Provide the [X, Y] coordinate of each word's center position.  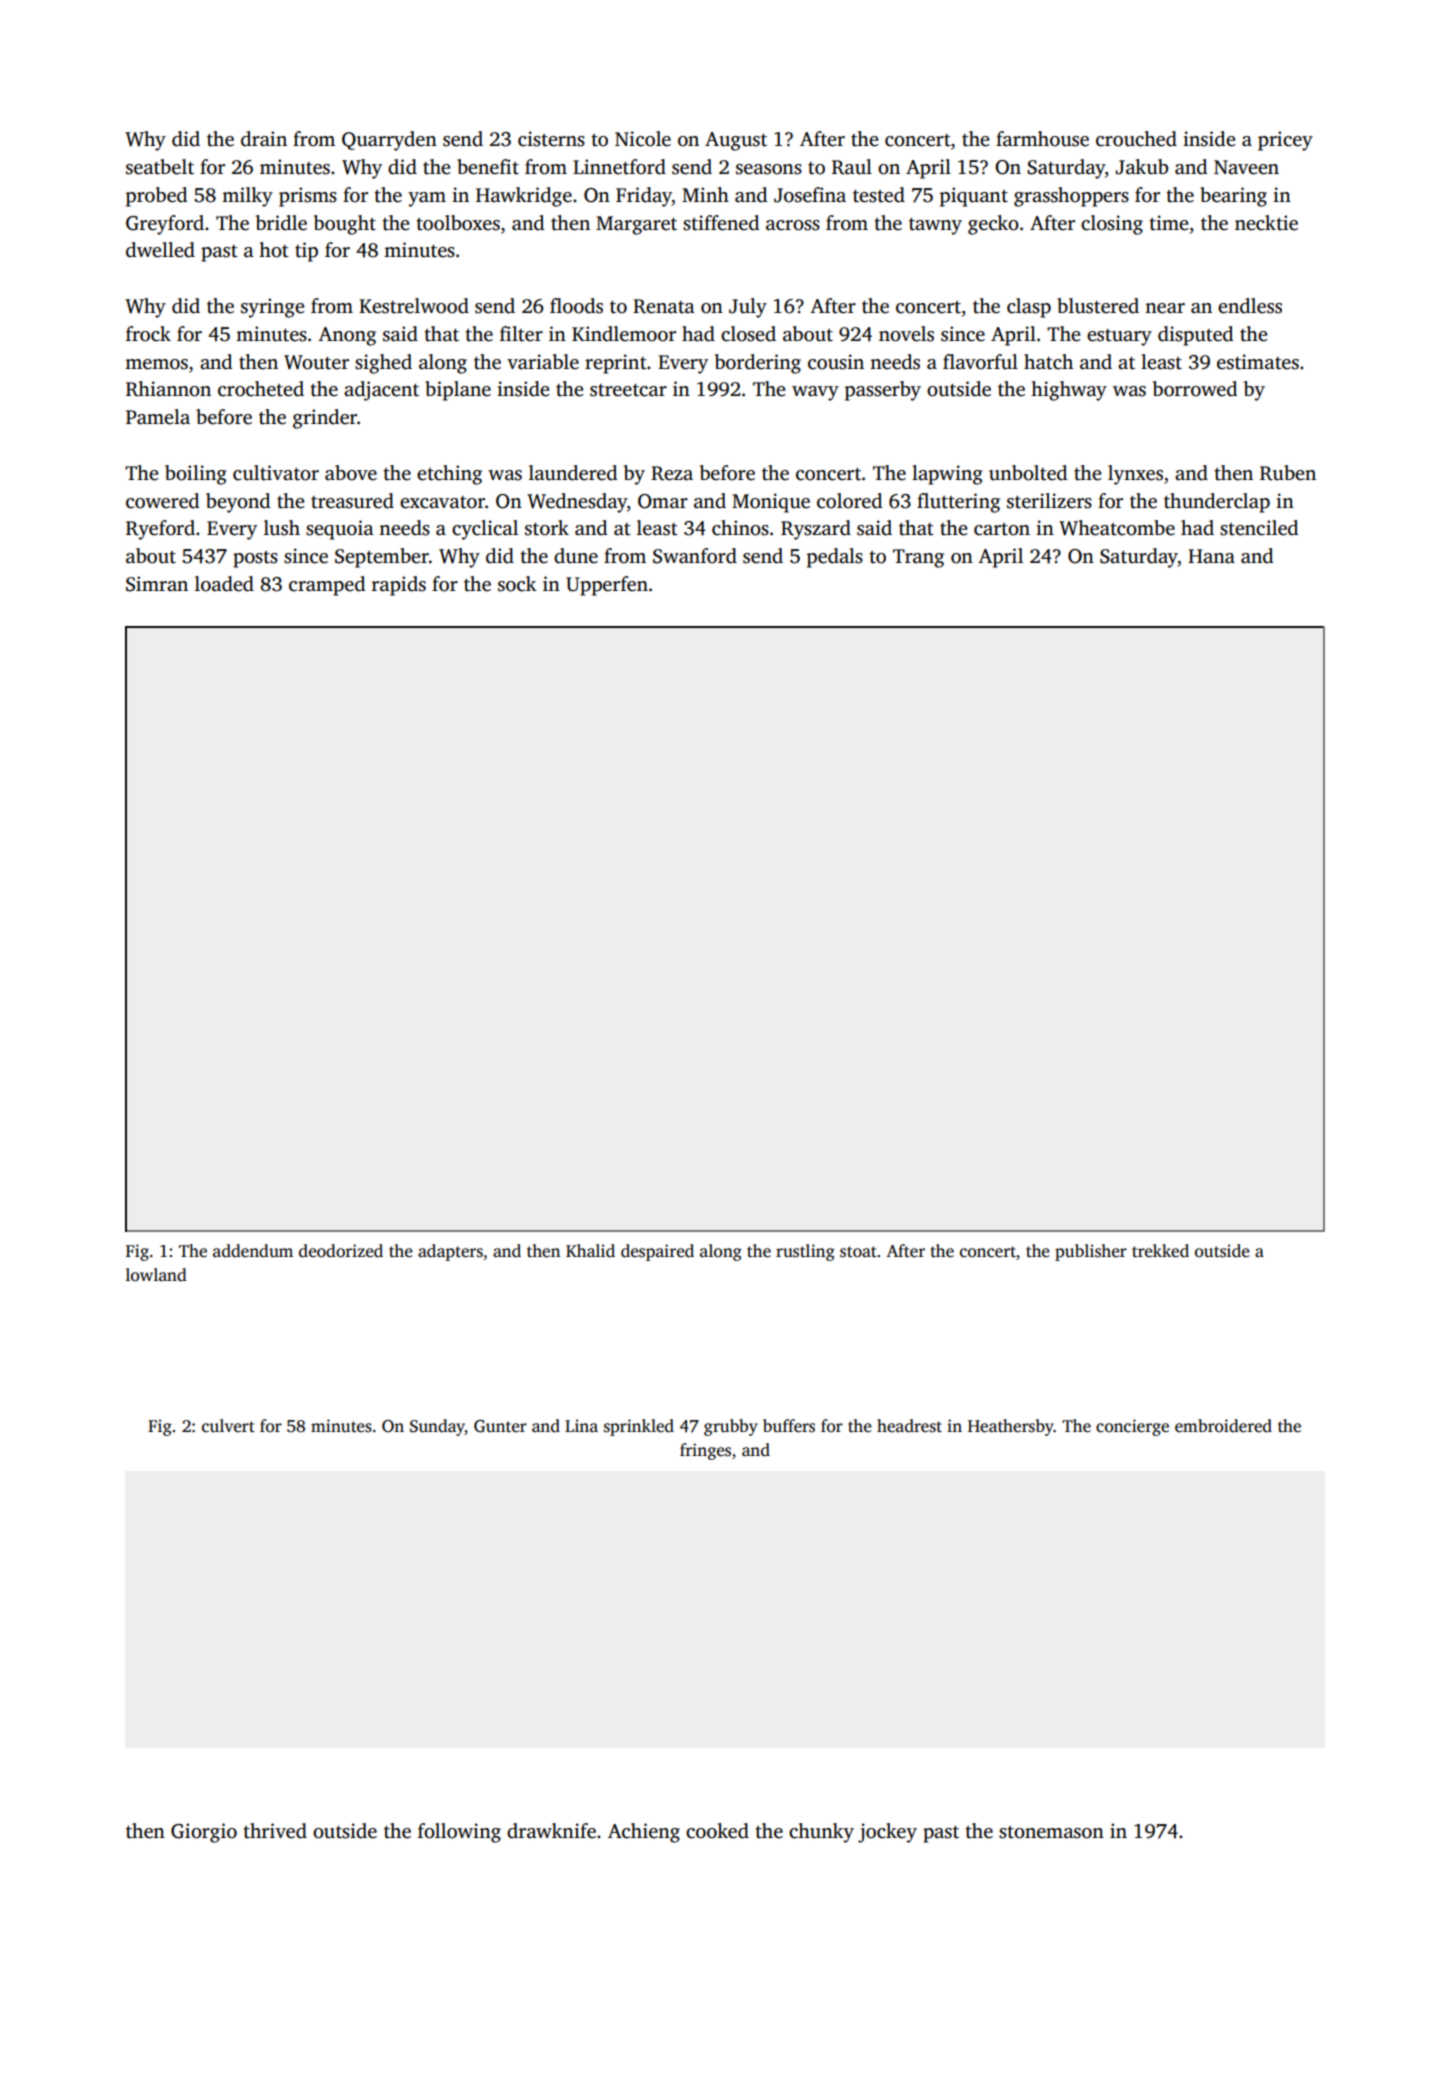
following [459, 1833]
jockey [887, 1833]
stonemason [1051, 1832]
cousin [836, 362]
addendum [253, 1251]
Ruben [1288, 473]
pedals [835, 558]
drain [264, 139]
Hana [1211, 556]
